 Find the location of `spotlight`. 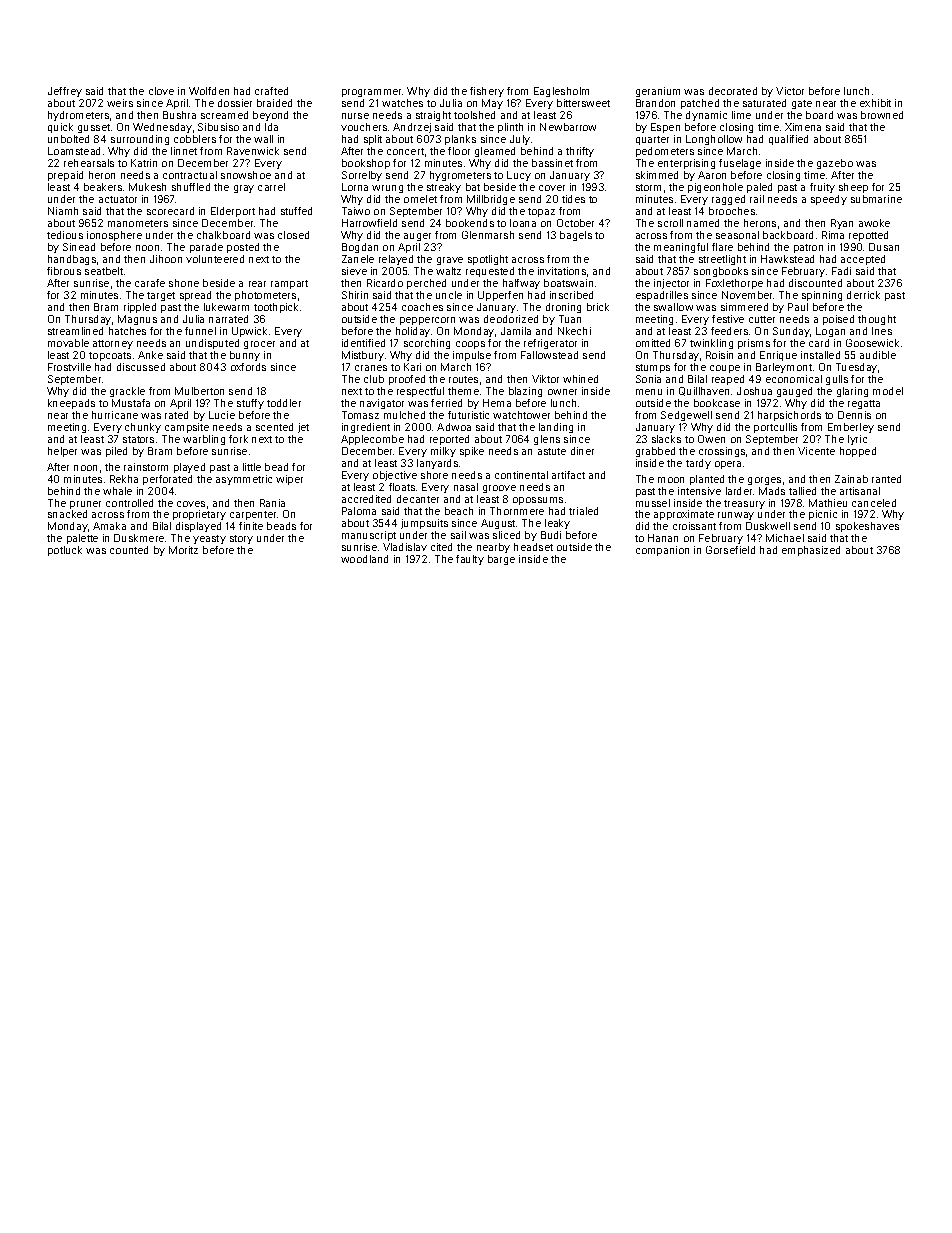

spotlight is located at coordinates (488, 260).
